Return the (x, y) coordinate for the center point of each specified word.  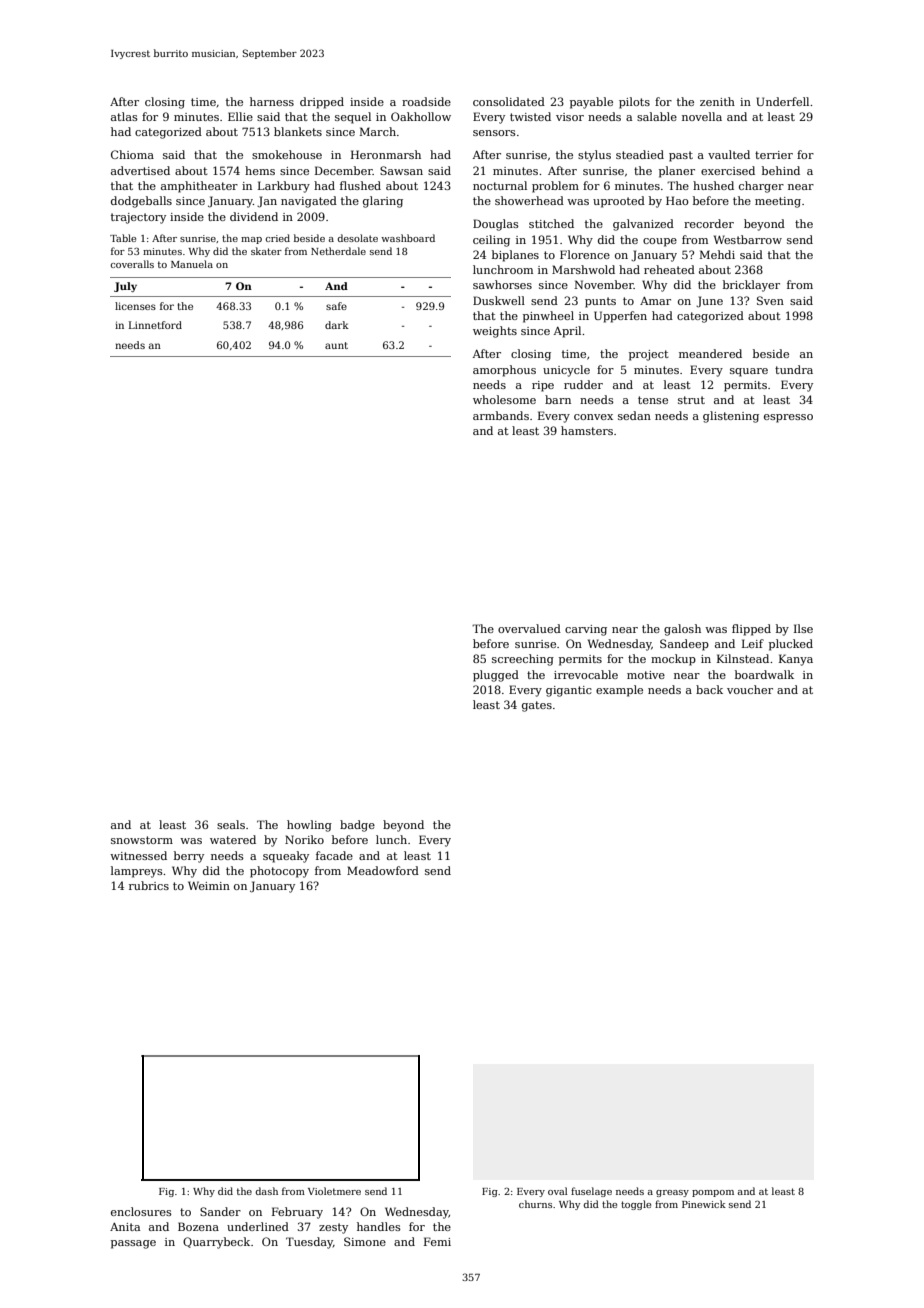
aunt (336, 345)
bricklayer (751, 286)
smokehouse (287, 154)
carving (586, 630)
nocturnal (500, 185)
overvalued (529, 628)
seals (231, 824)
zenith (717, 101)
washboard (408, 238)
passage (133, 1244)
